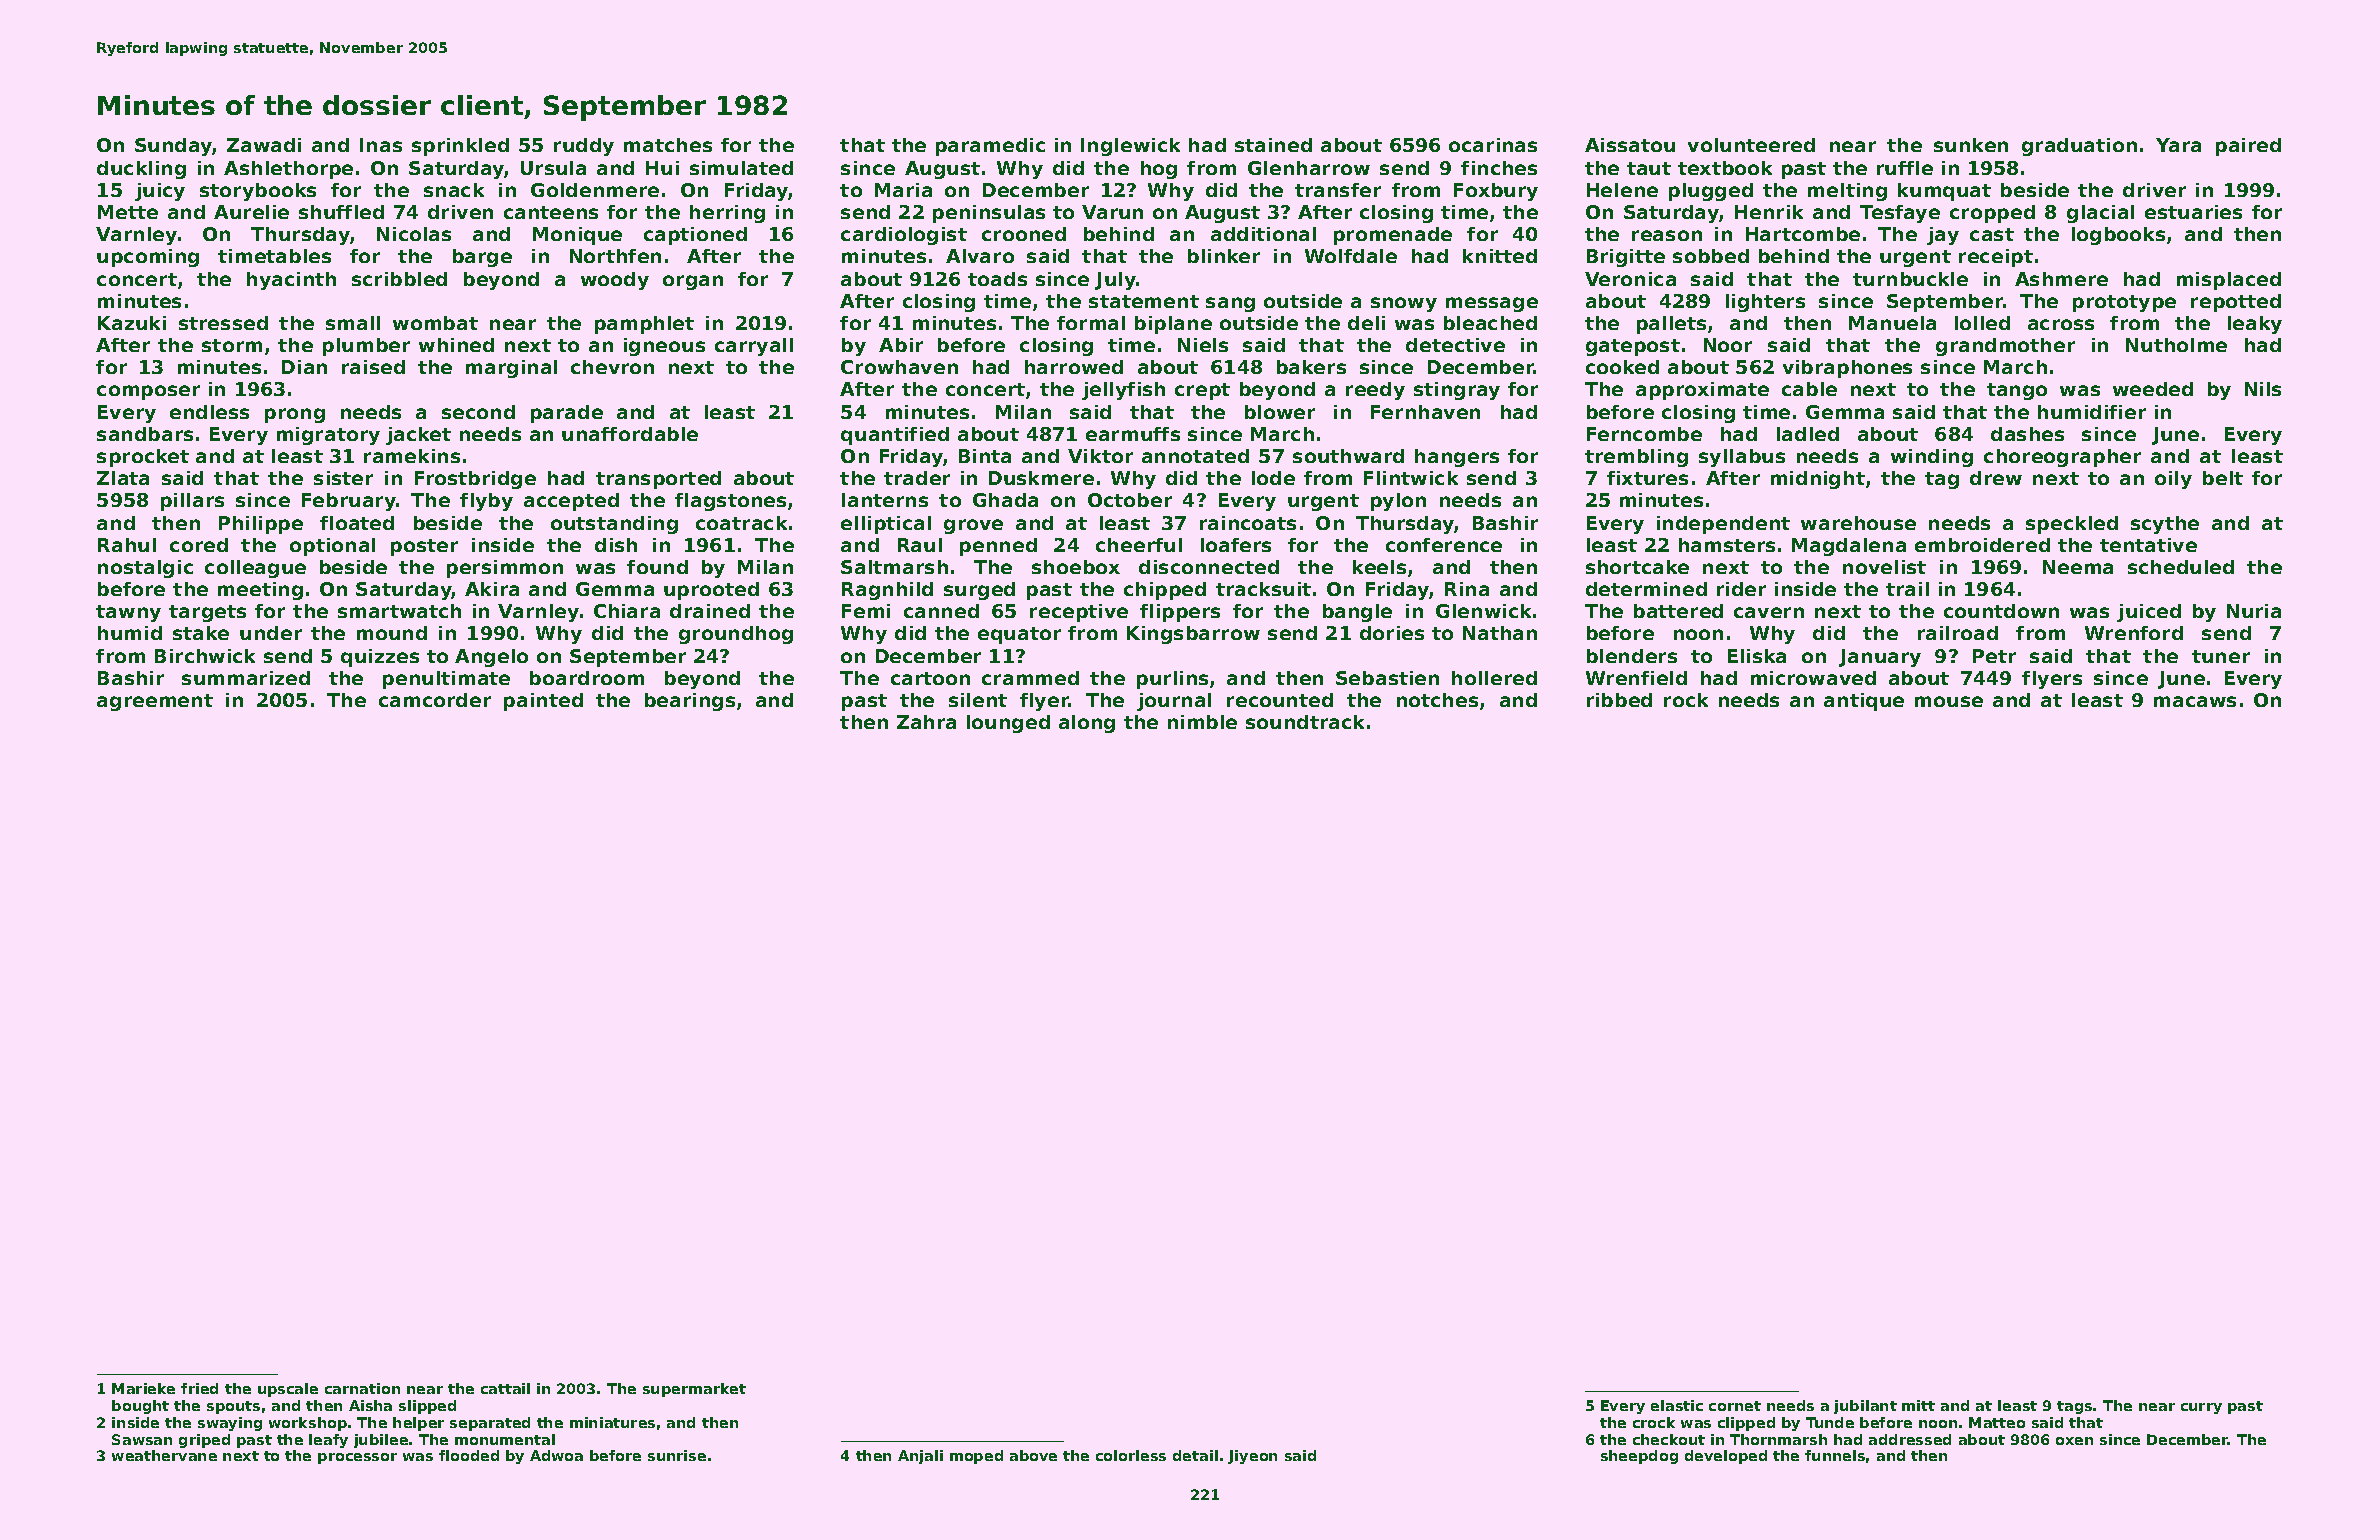 Image resolution: width=2380 pixels, height=1540 pixels. I want to click on Angelo, so click(491, 658).
